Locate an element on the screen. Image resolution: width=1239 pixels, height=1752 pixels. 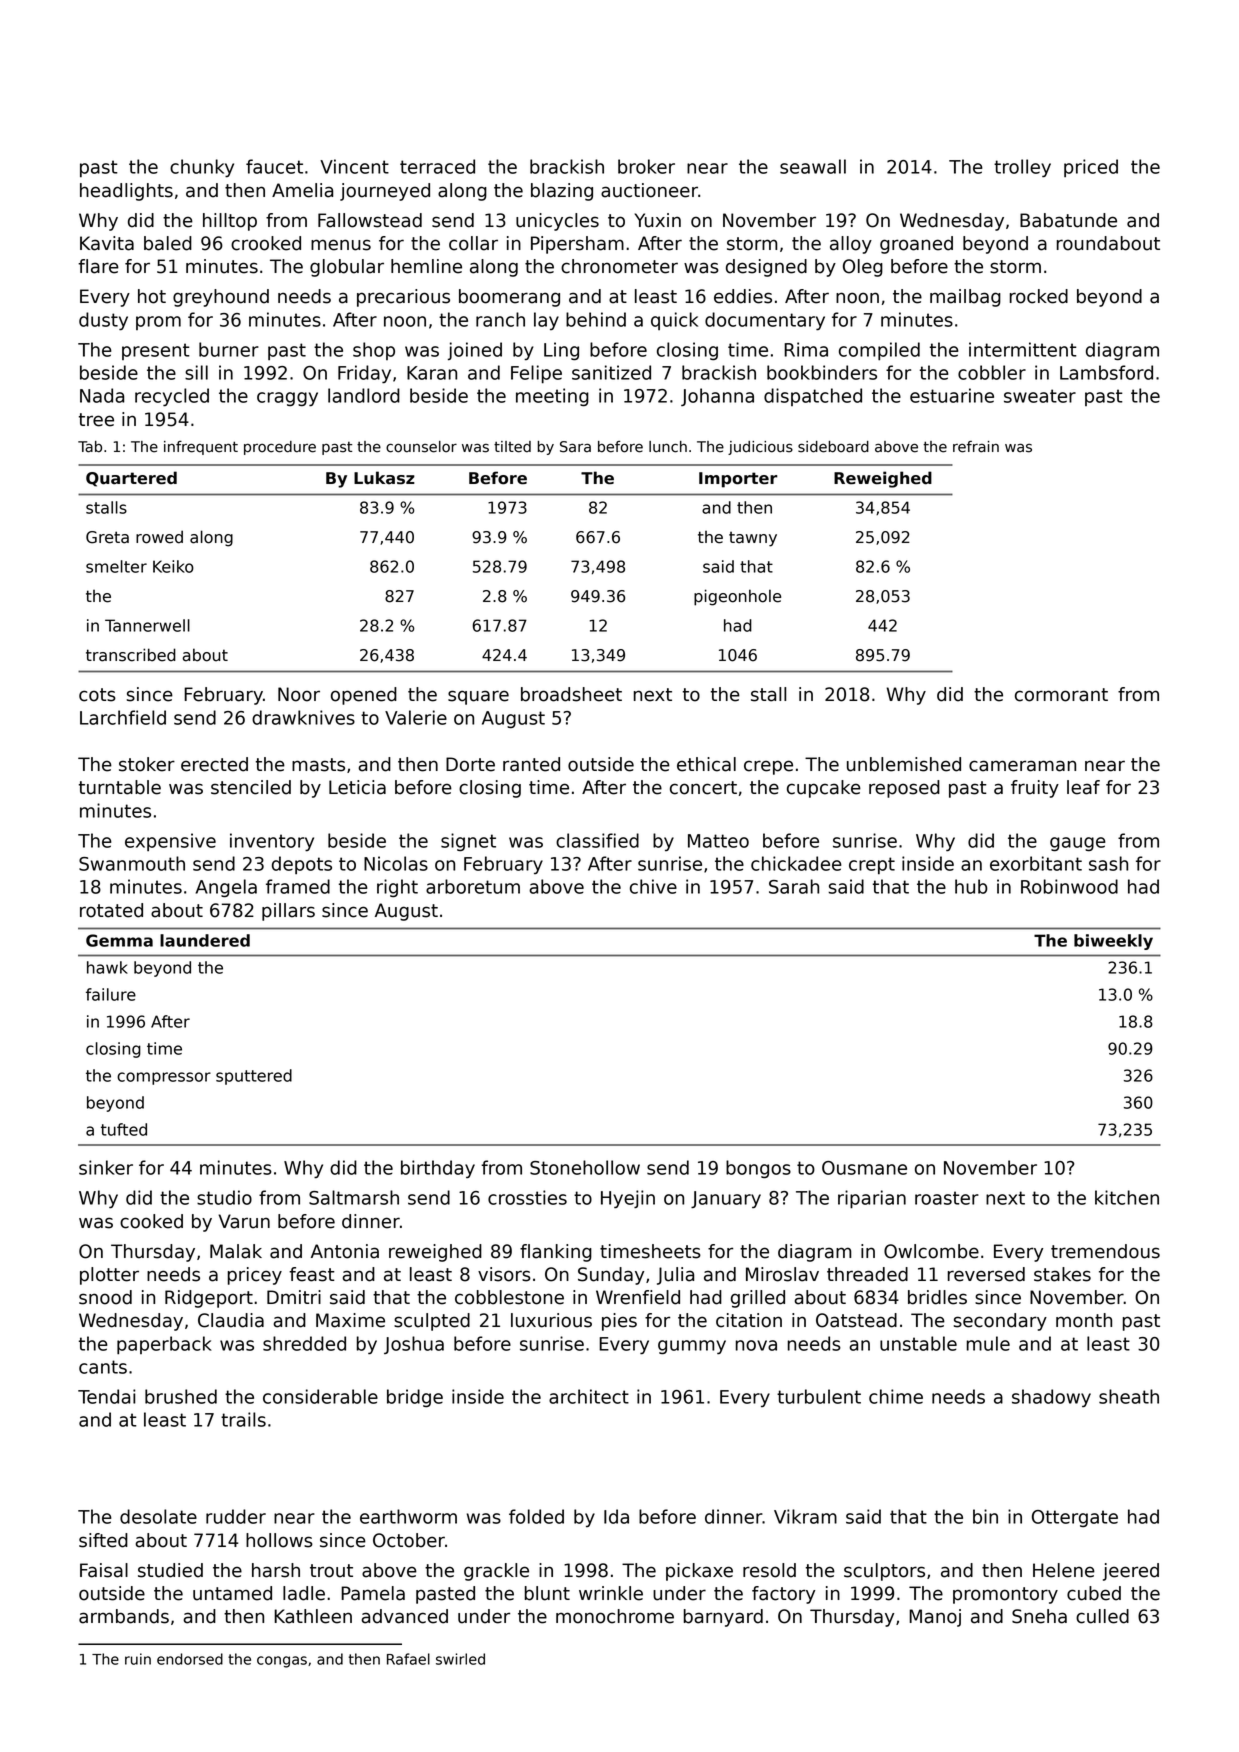
chive is located at coordinates (653, 886).
